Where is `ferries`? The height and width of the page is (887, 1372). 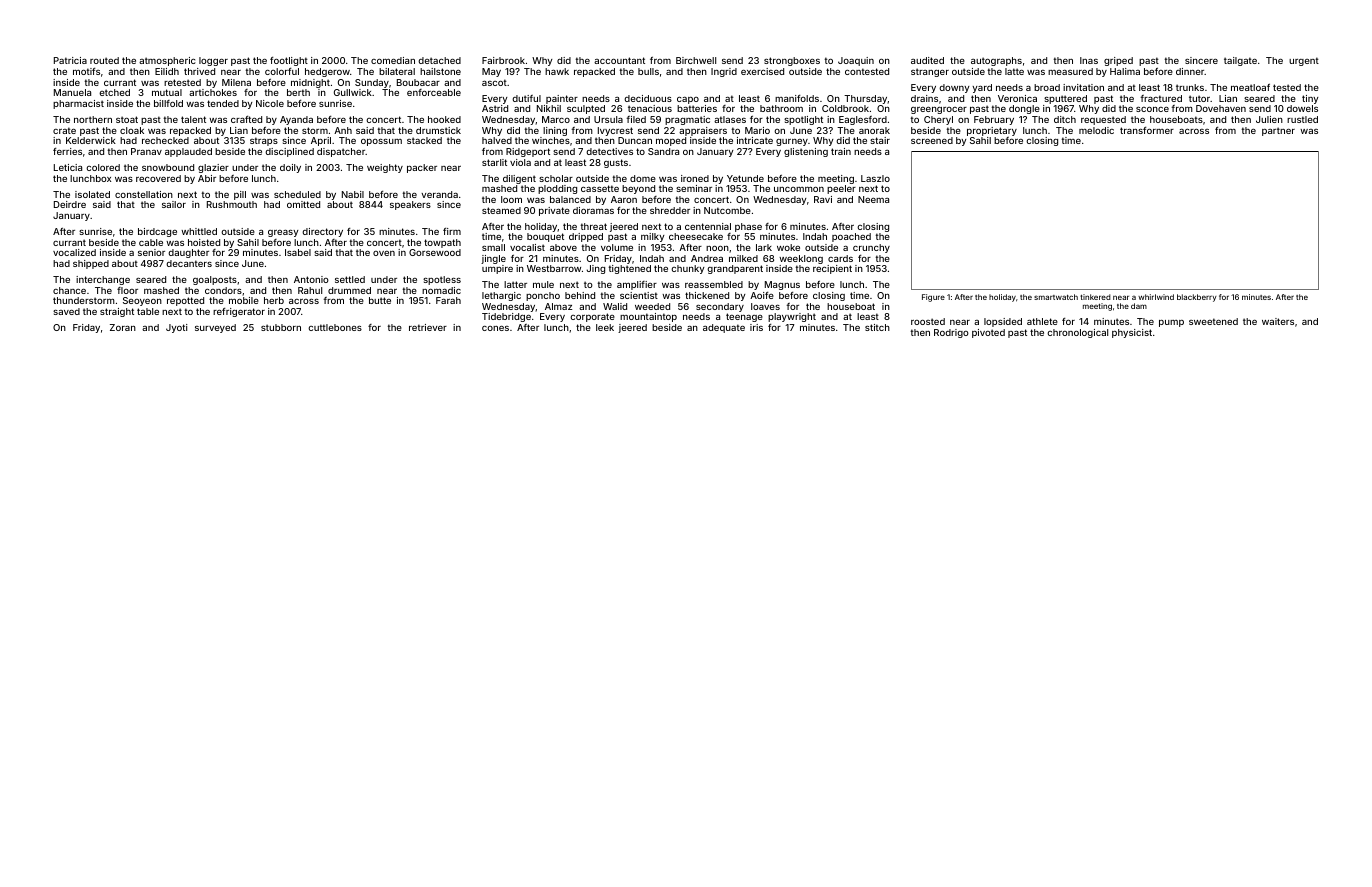
ferries is located at coordinates (67, 151).
